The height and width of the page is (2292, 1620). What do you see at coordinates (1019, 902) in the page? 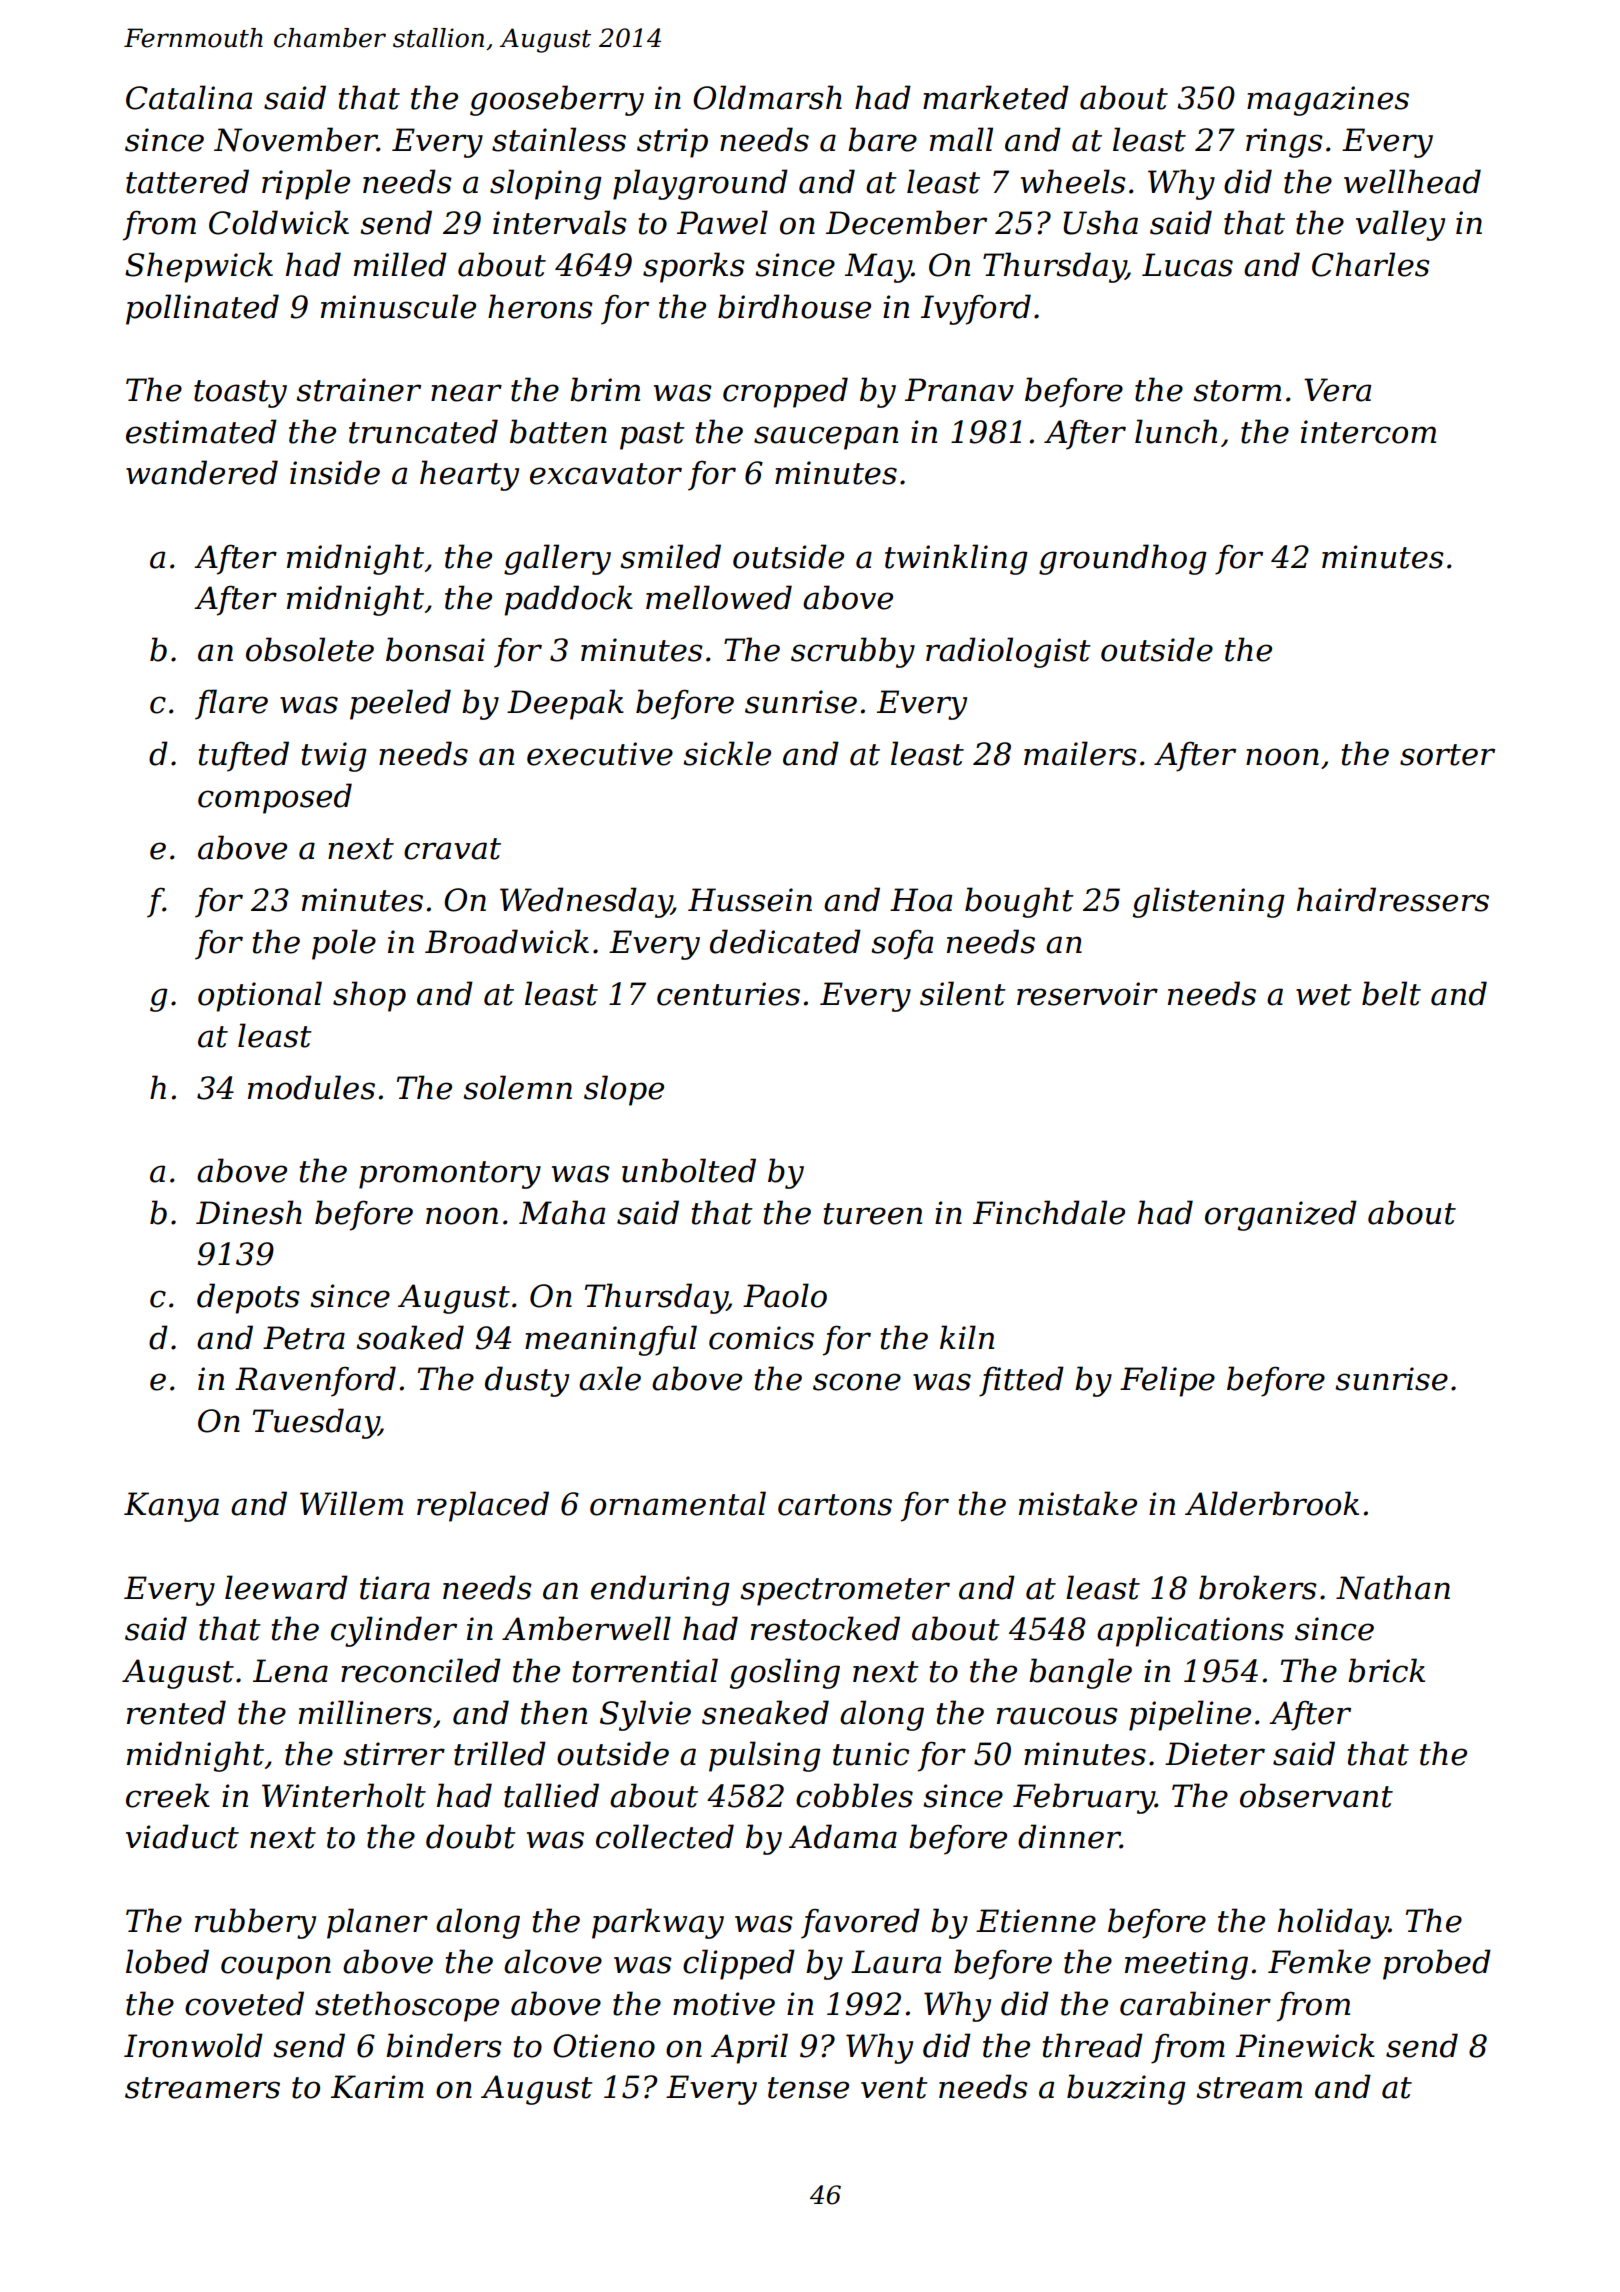
I see `bought` at bounding box center [1019, 902].
